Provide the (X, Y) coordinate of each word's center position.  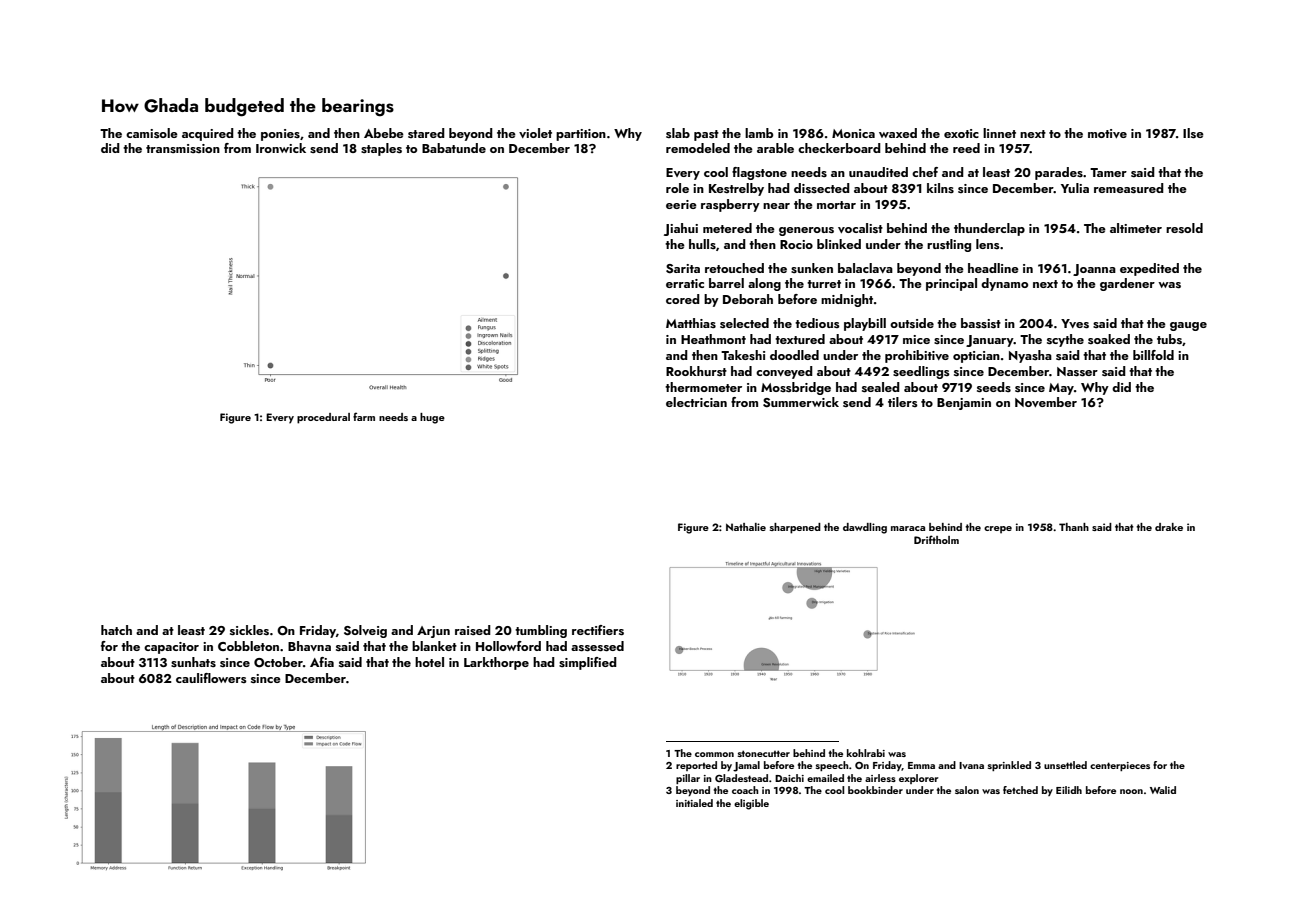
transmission (183, 148)
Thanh (1074, 527)
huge (432, 418)
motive (1107, 133)
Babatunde (454, 148)
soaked (1109, 339)
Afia (322, 662)
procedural (323, 418)
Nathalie (746, 527)
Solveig (365, 631)
